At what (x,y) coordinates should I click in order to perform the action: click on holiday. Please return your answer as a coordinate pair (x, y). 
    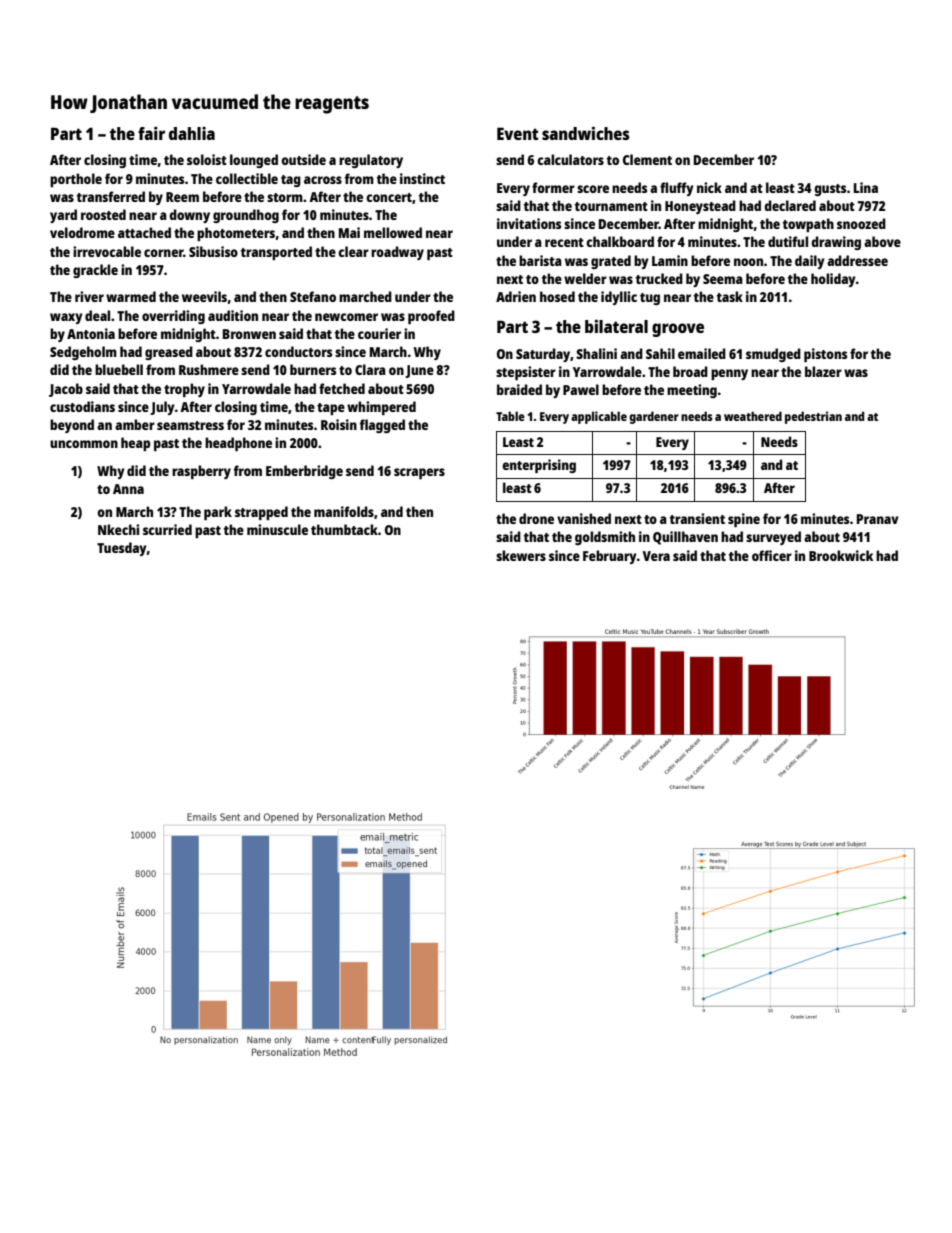
    Looking at the image, I should click on (833, 280).
